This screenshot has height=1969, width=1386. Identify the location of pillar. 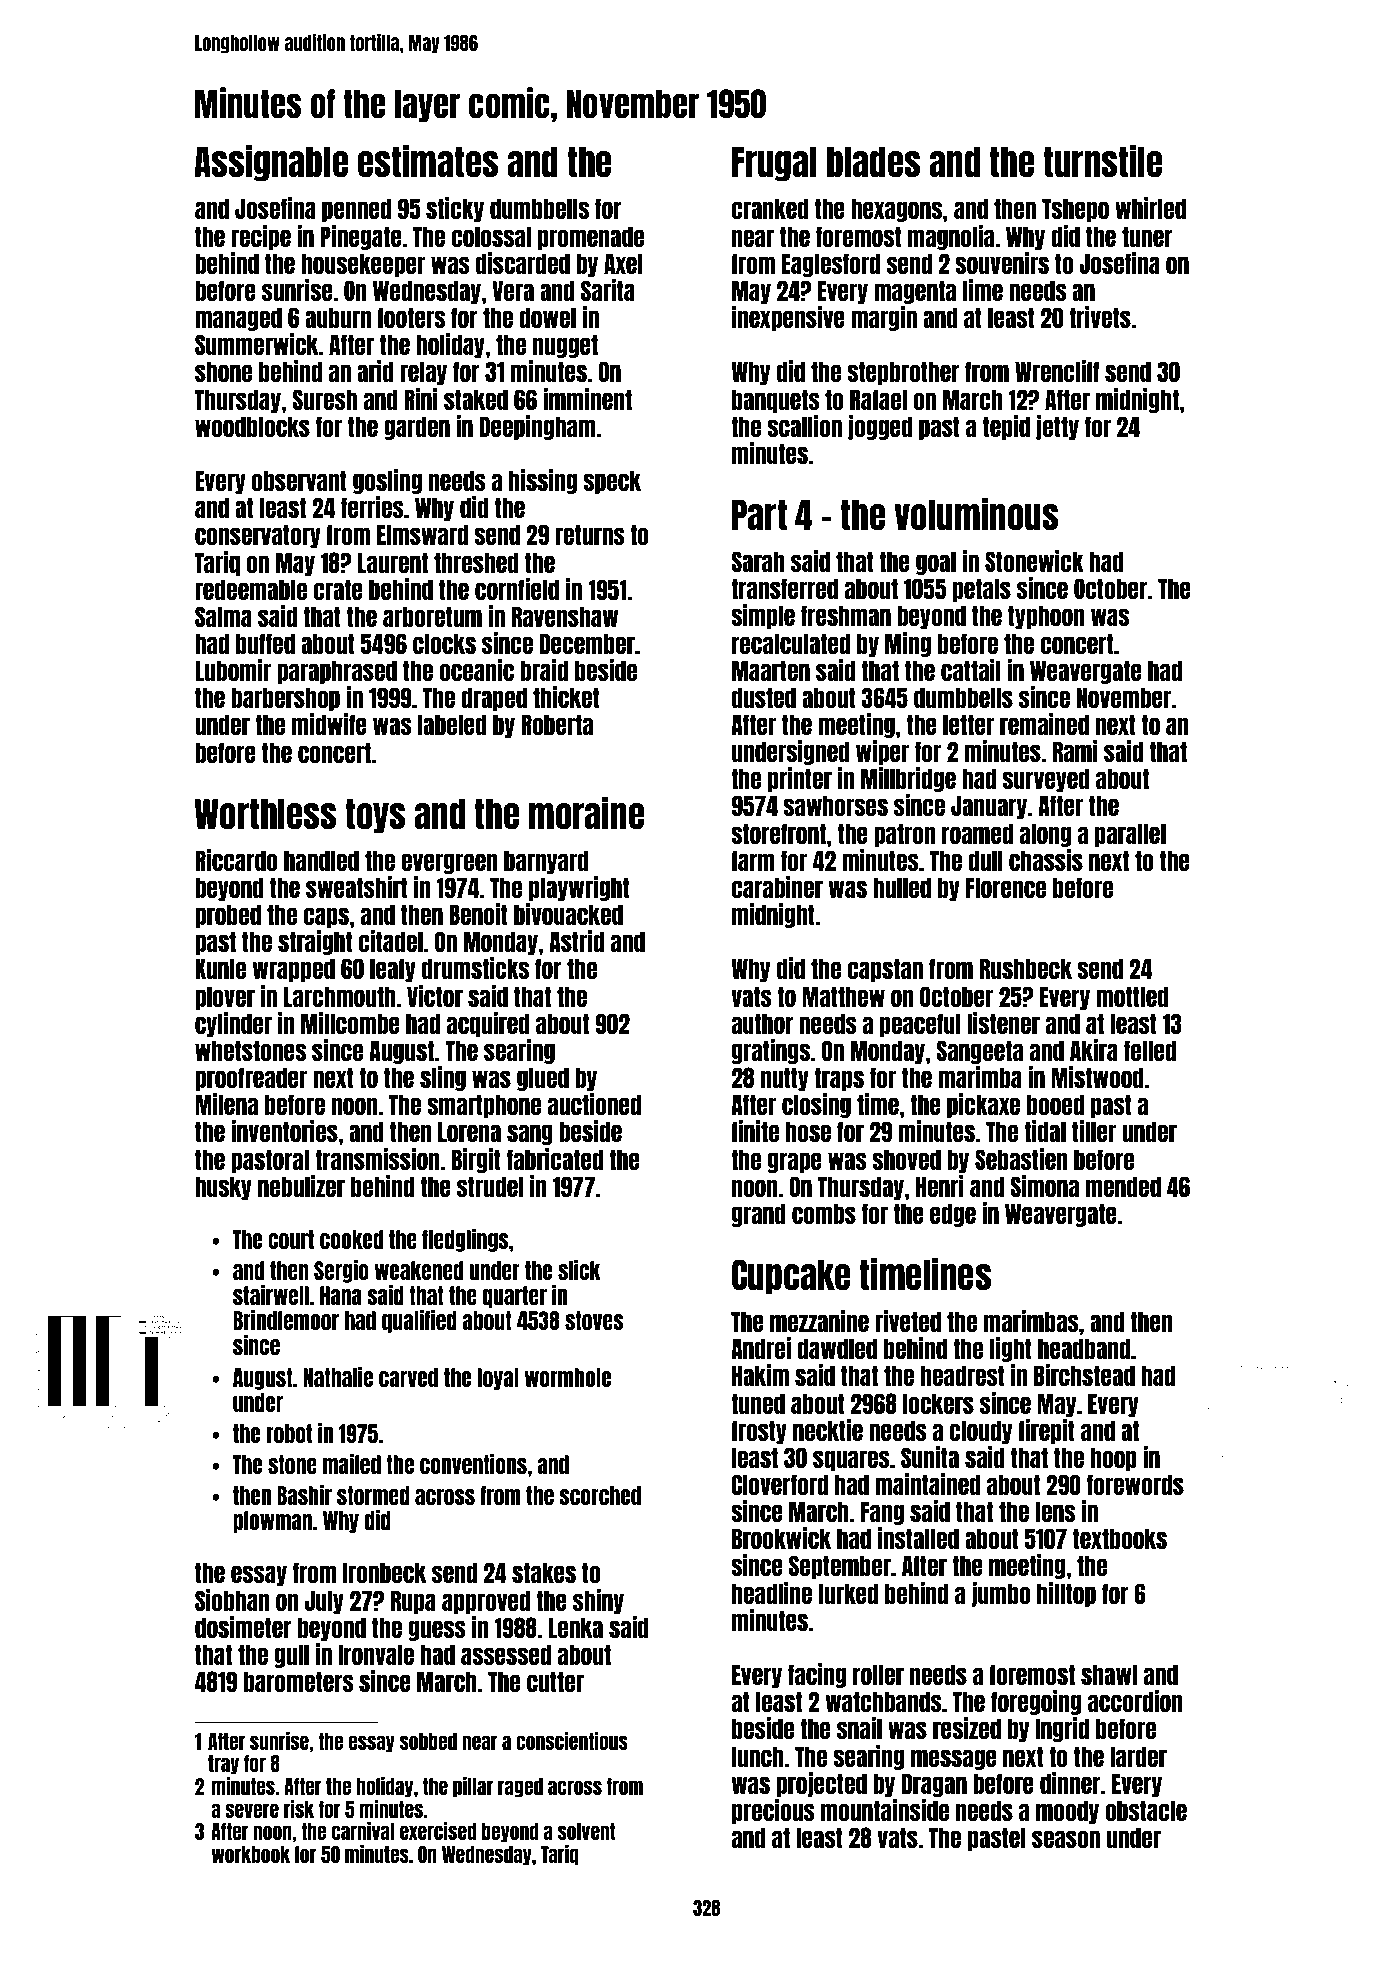
(473, 1787).
